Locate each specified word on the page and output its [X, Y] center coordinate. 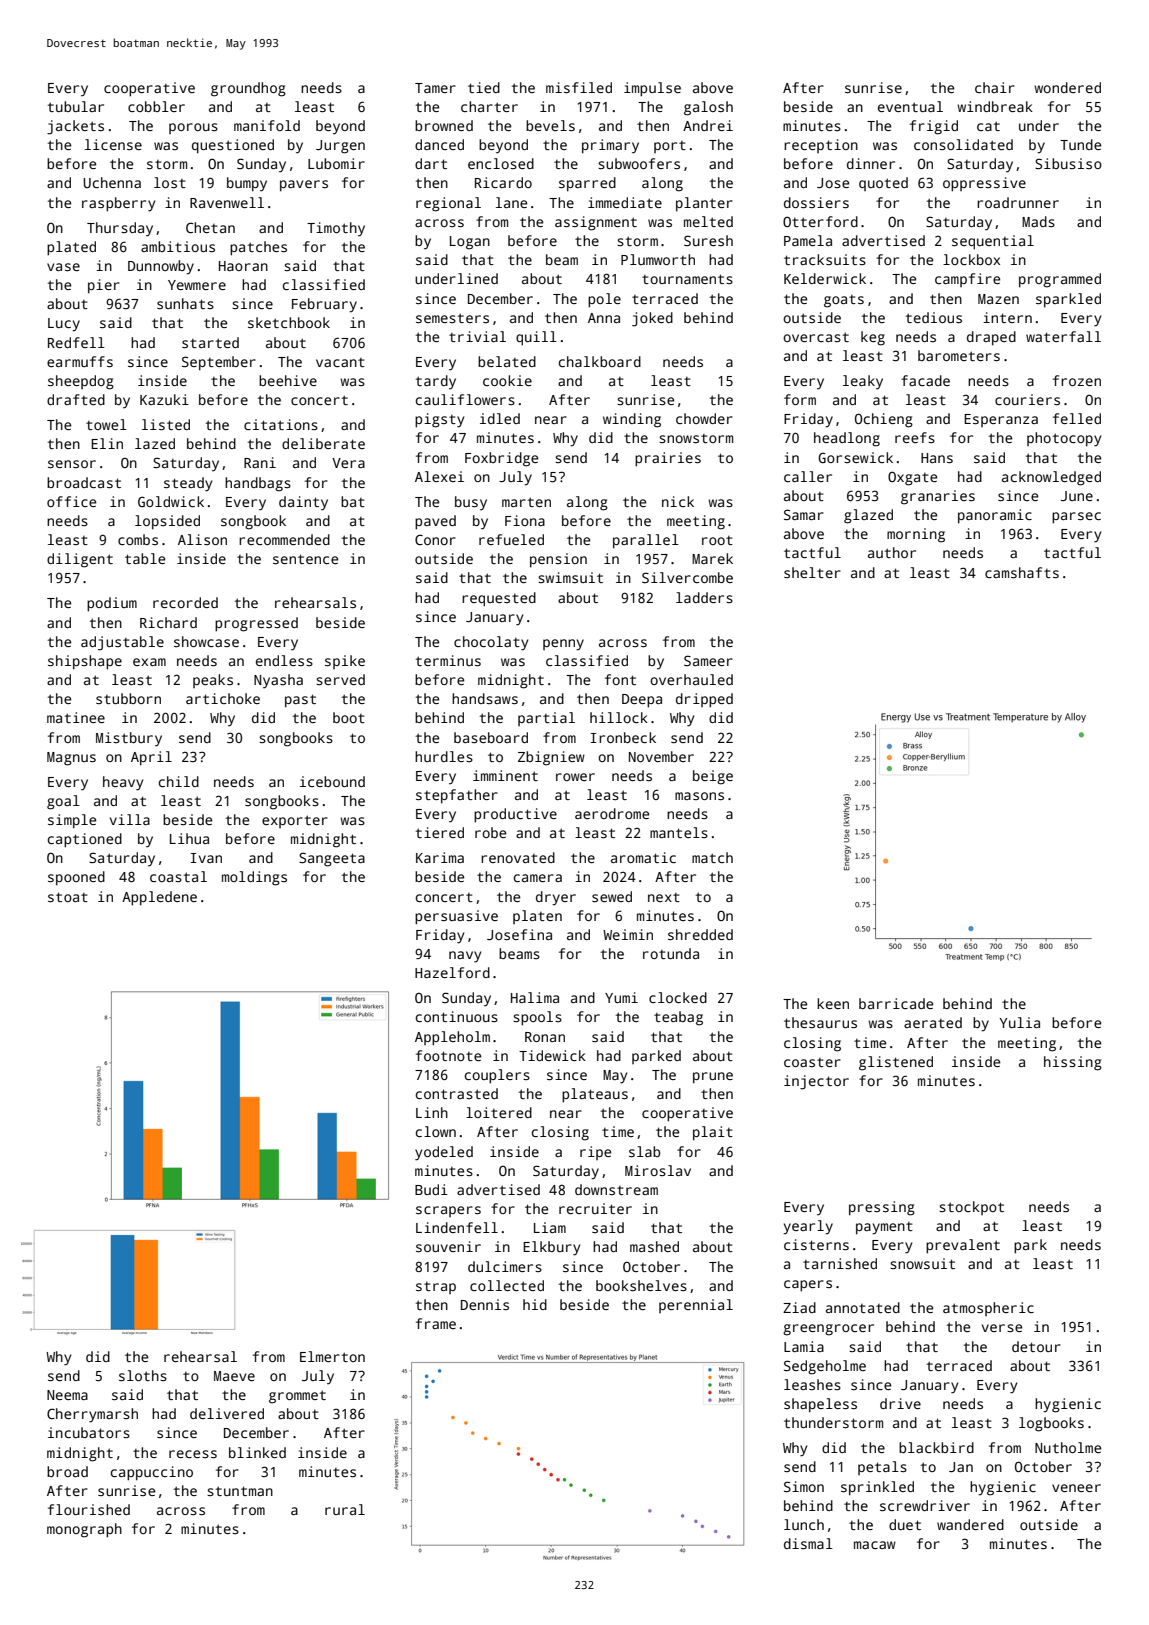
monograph [84, 1530]
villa [130, 819]
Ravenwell [227, 202]
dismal [808, 1543]
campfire [967, 280]
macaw [875, 1545]
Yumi [621, 997]
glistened [896, 1063]
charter [489, 106]
